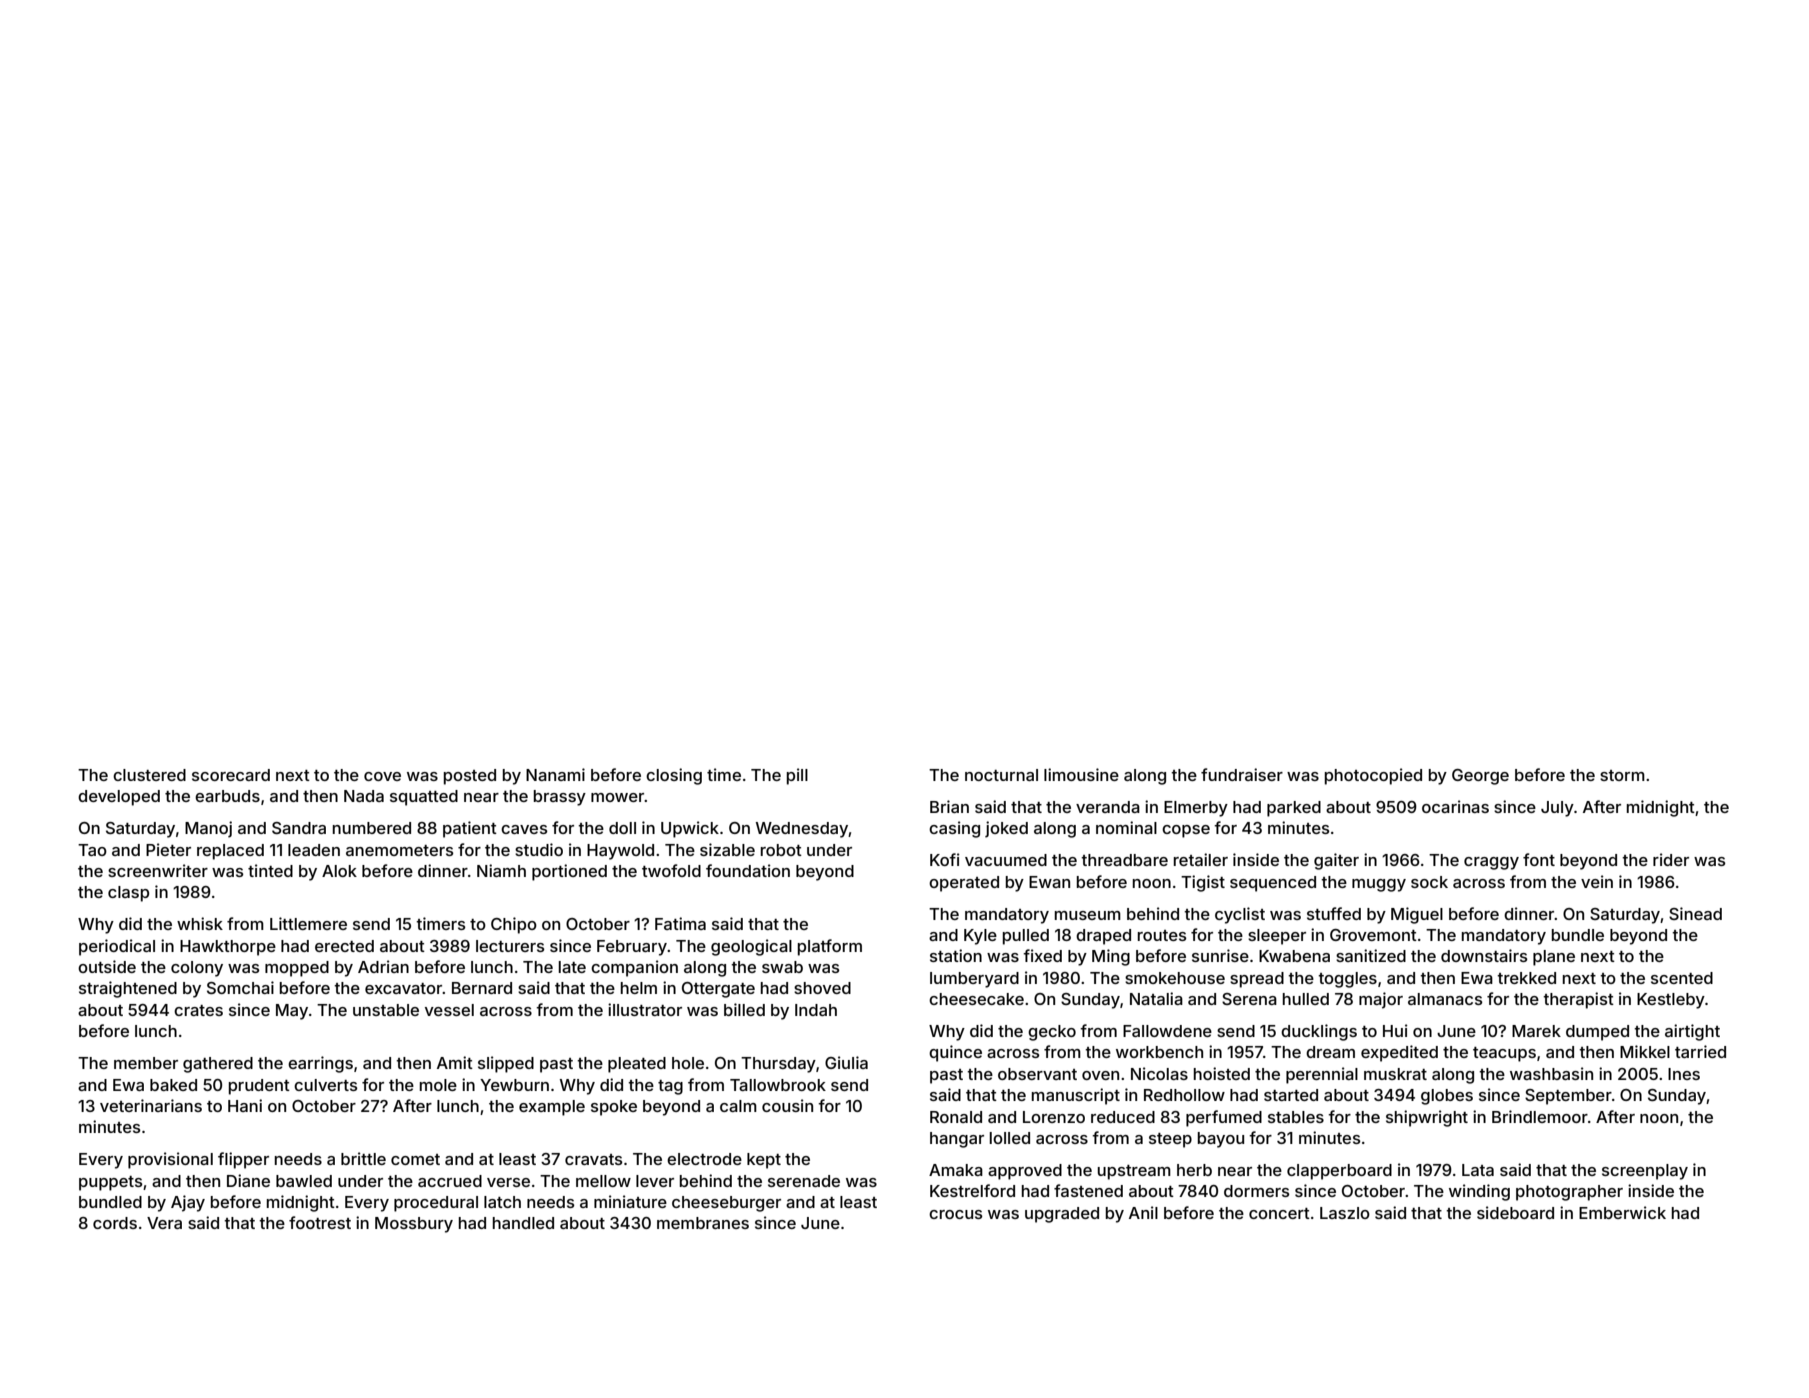 The height and width of the document is (1398, 1809). What do you see at coordinates (972, 1190) in the document?
I see `Kestrelford` at bounding box center [972, 1190].
